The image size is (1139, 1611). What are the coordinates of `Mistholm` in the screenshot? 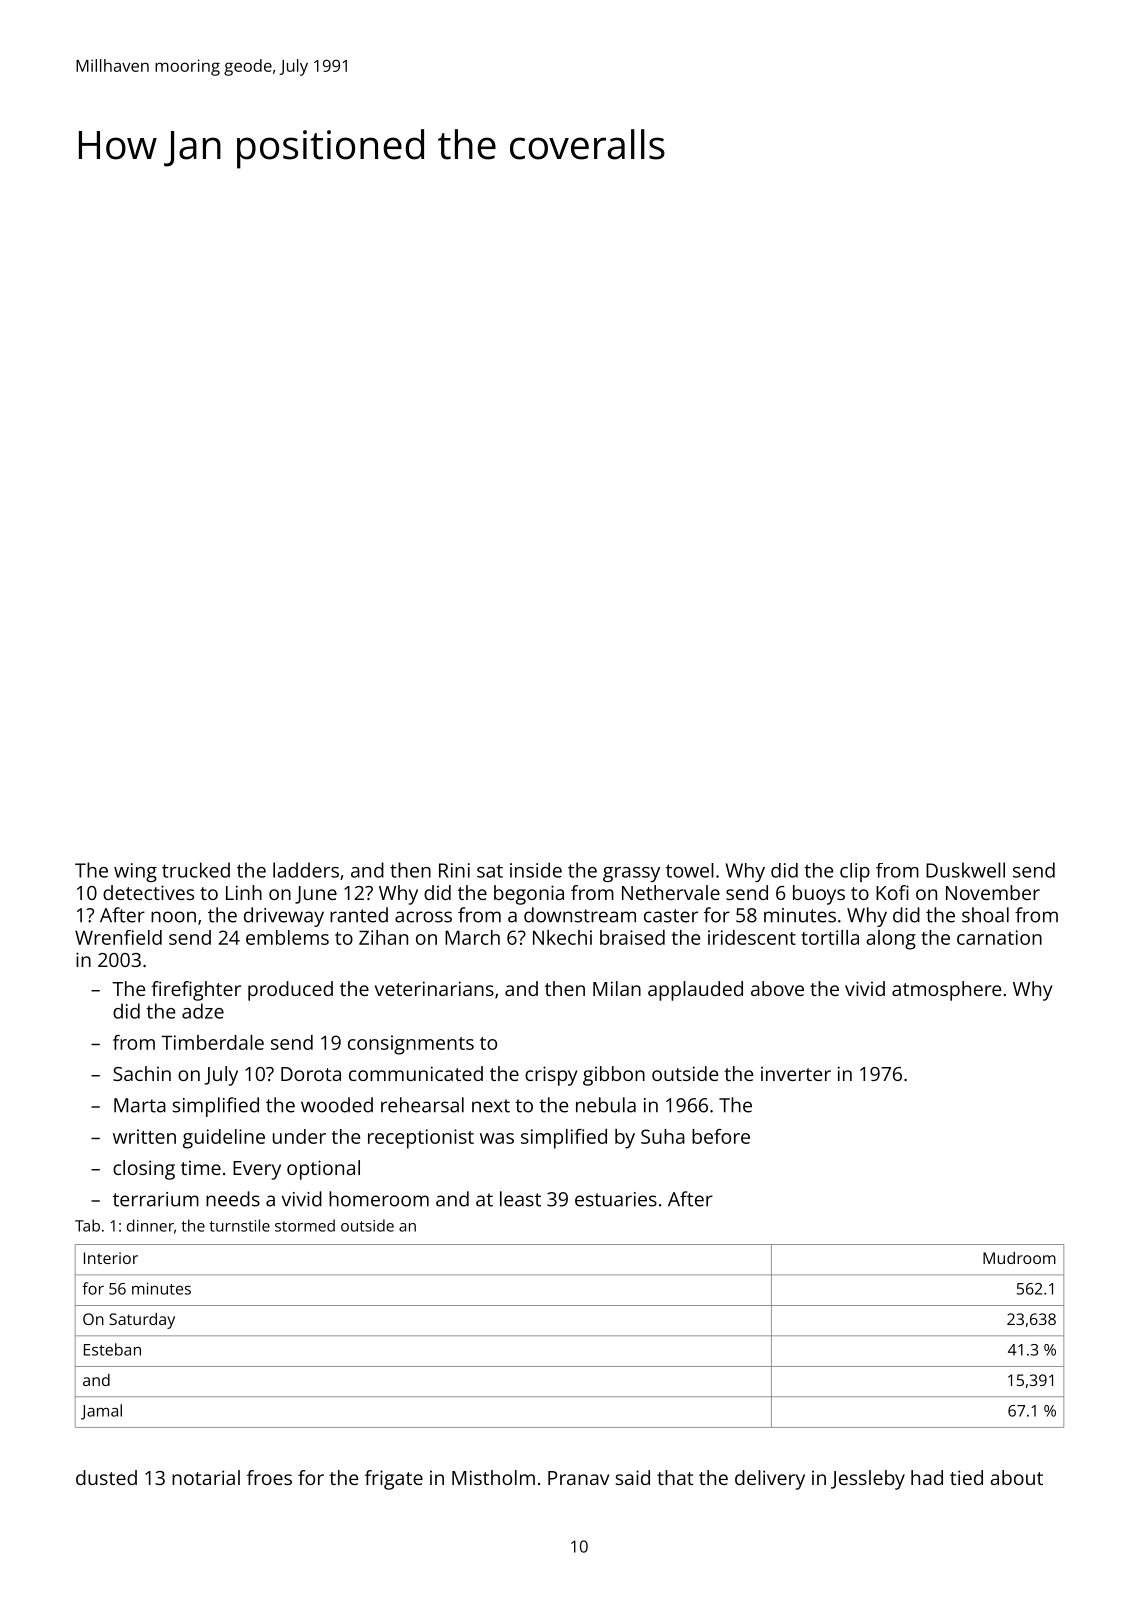 It's located at (493, 1477).
